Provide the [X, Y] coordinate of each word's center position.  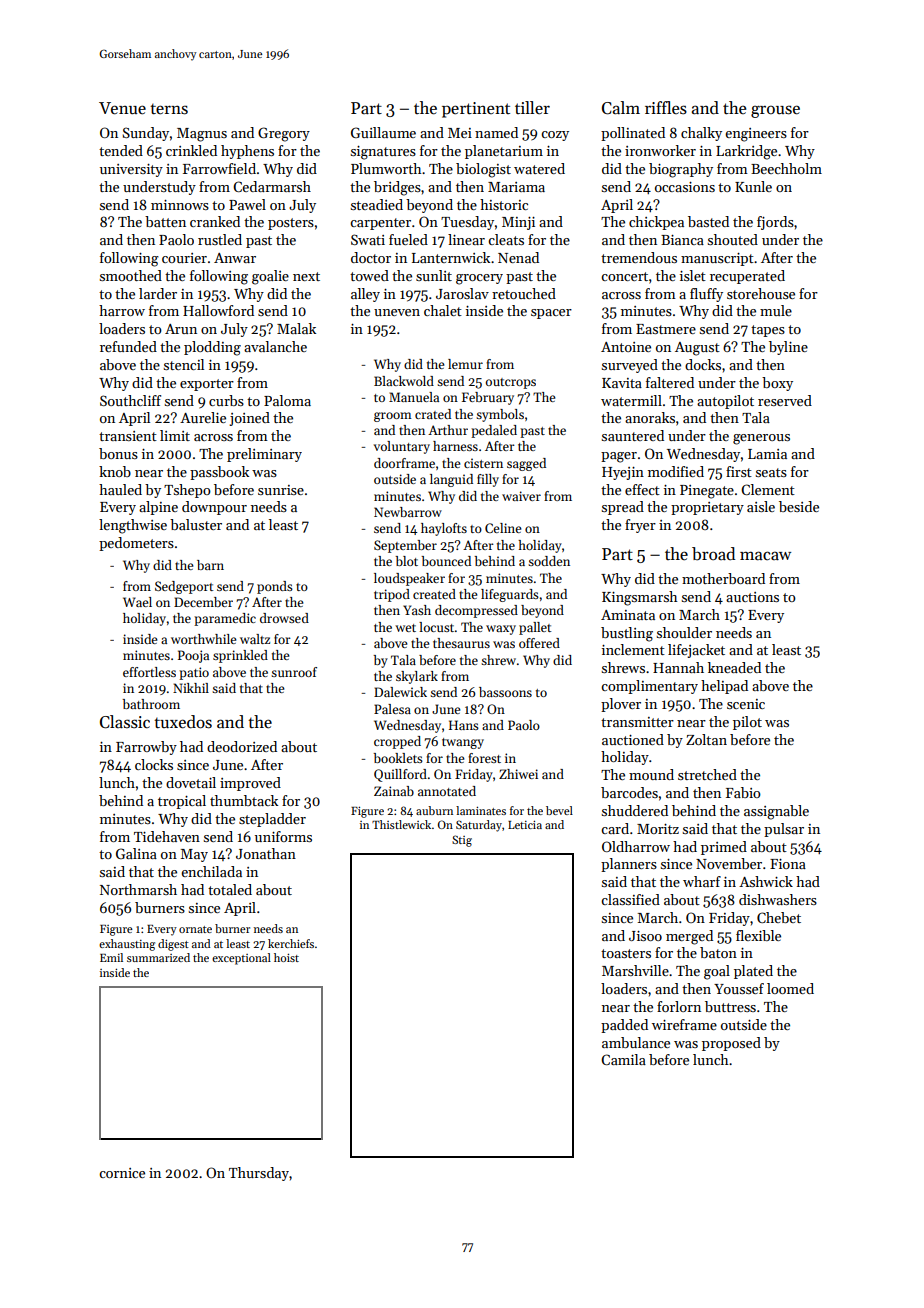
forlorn [679, 1006]
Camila [623, 1059]
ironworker [660, 150]
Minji [518, 223]
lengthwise [133, 526]
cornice [122, 1173]
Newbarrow [408, 512]
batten [165, 221]
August [697, 349]
